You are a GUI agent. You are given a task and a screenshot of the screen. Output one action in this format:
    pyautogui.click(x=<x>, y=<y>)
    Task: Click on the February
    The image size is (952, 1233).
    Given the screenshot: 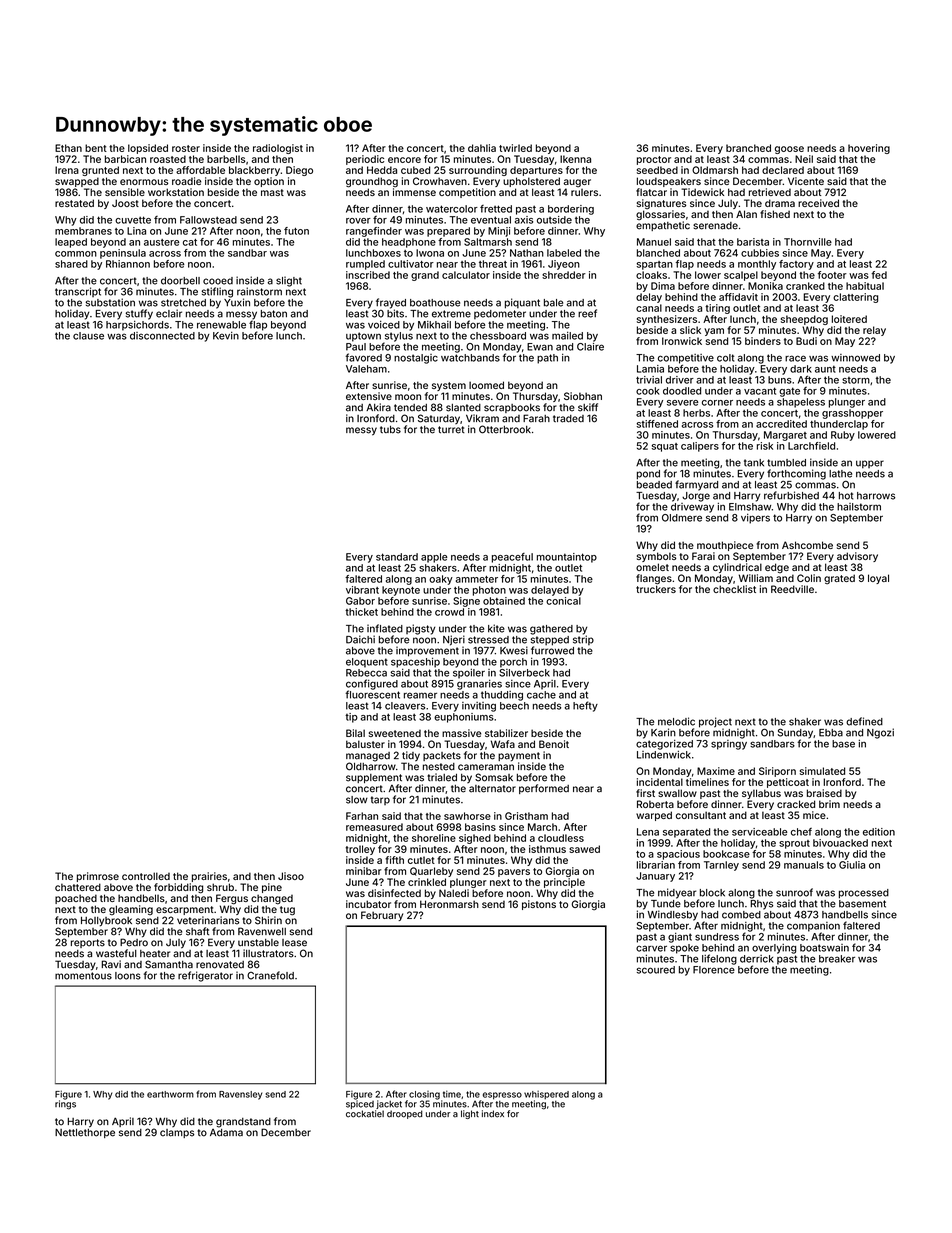 What is the action you would take?
    pyautogui.click(x=382, y=916)
